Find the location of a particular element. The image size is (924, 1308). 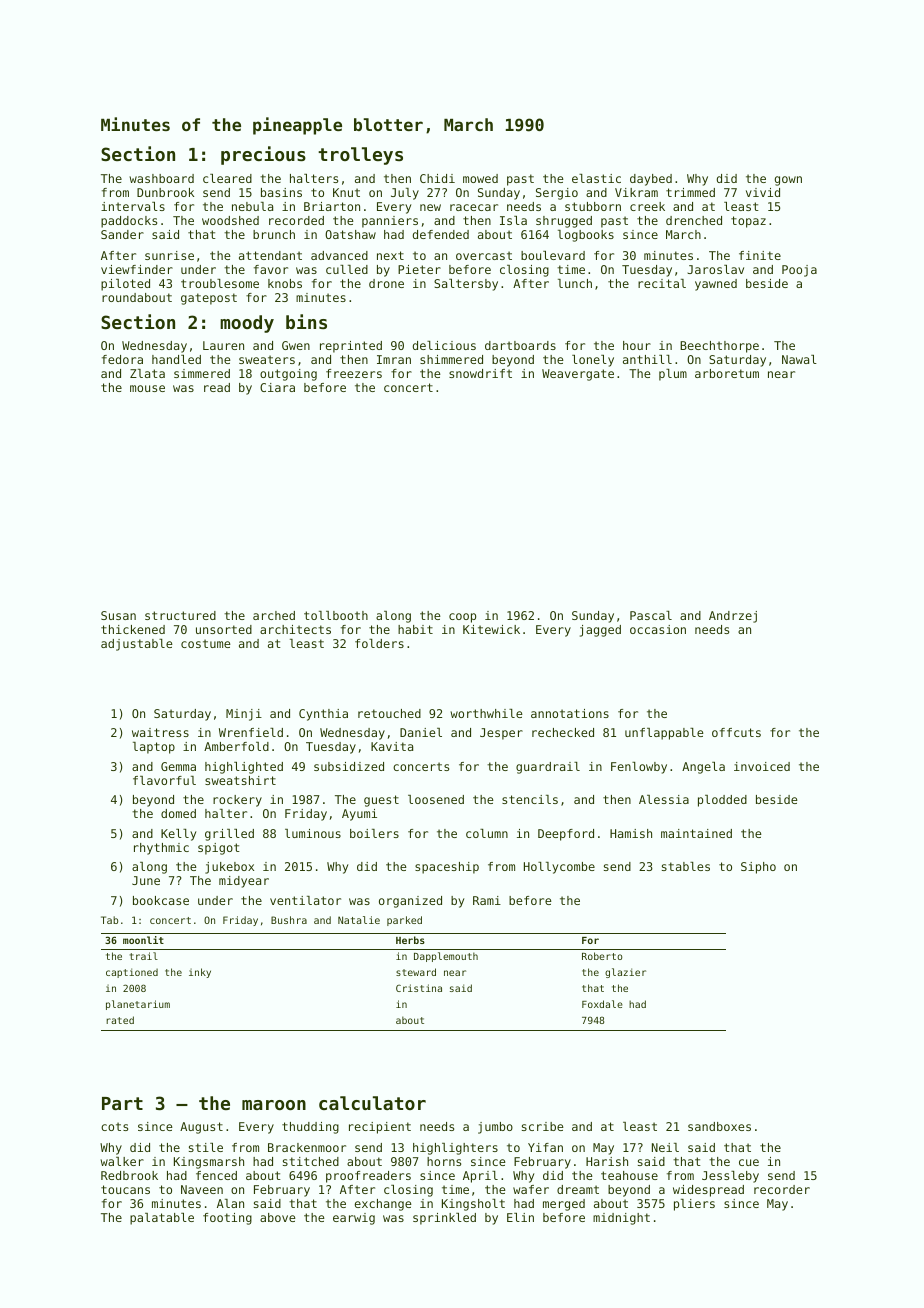

Gemma is located at coordinates (178, 766).
